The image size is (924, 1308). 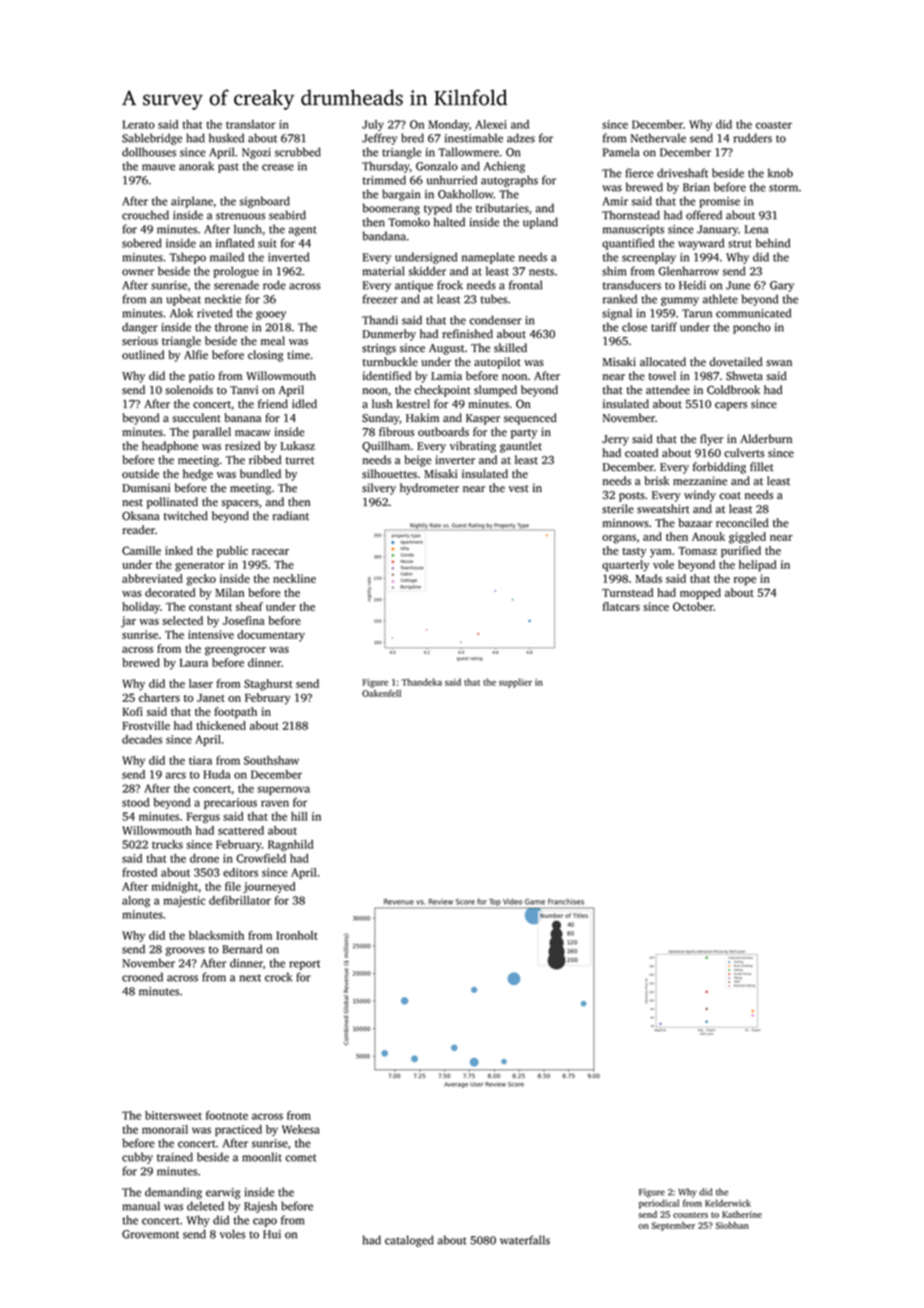 What do you see at coordinates (386, 447) in the screenshot?
I see `Quillham` at bounding box center [386, 447].
